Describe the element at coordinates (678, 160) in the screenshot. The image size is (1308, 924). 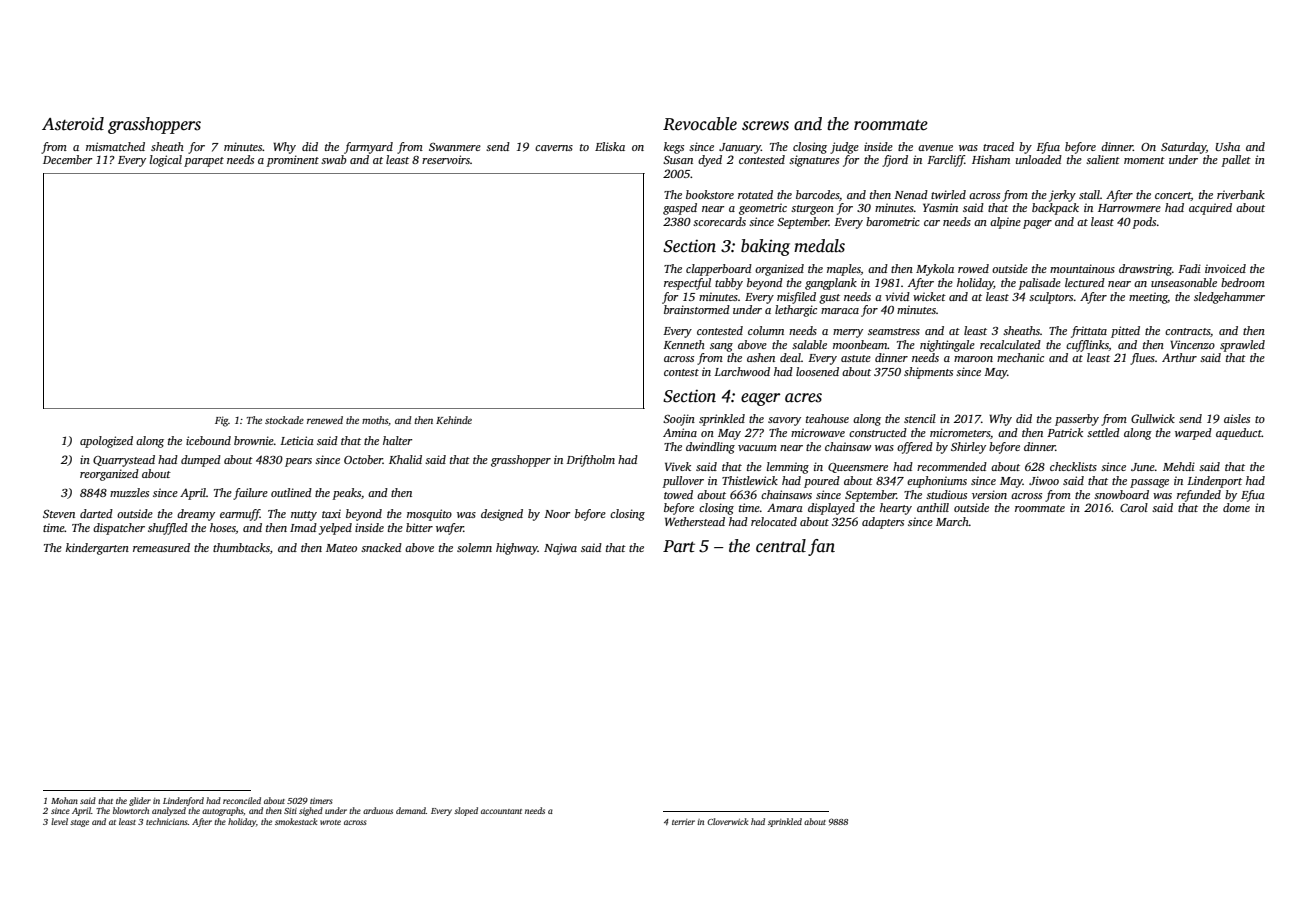
I see `Susan` at that location.
